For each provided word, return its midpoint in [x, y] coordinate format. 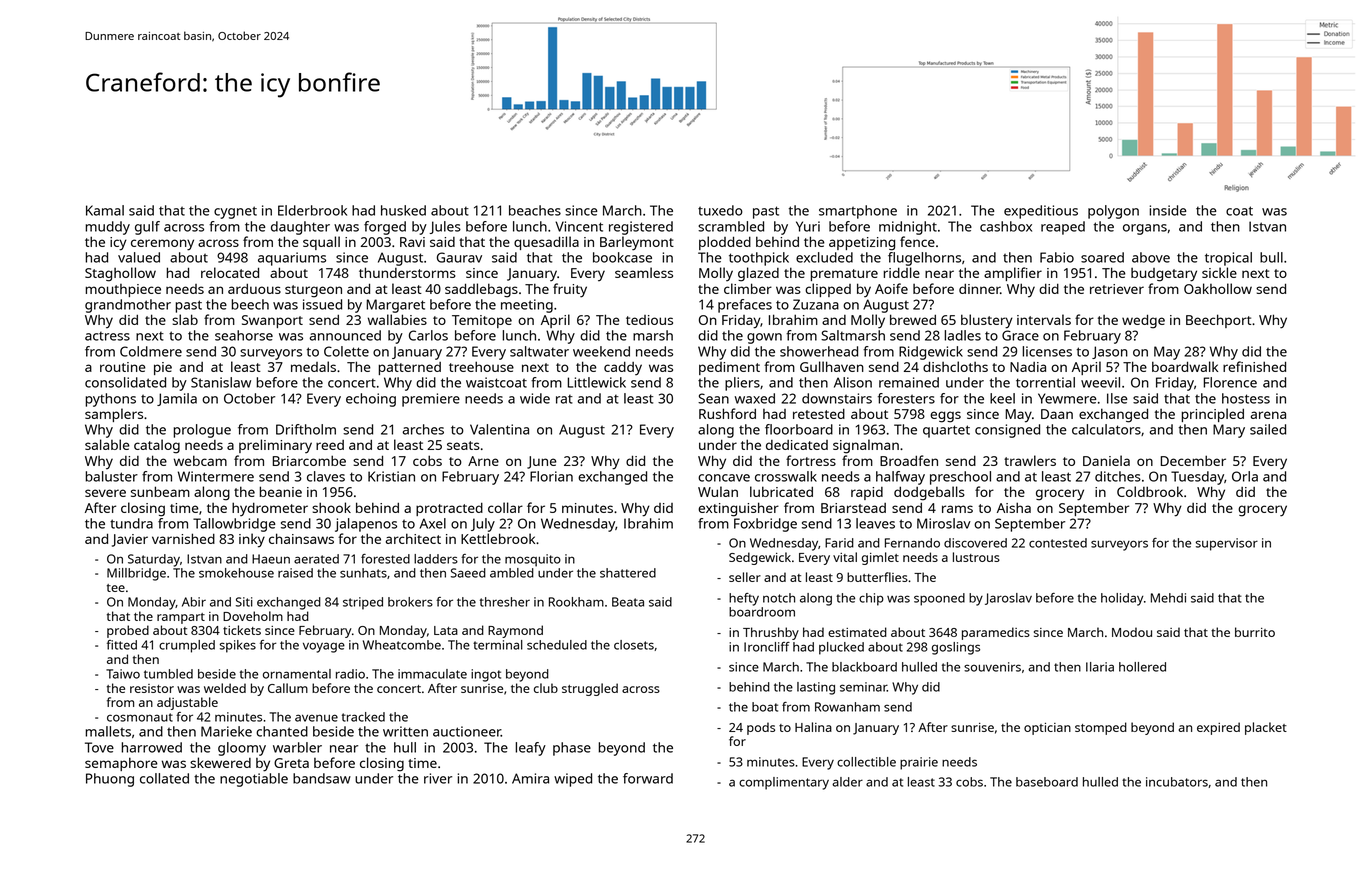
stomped [1101, 728]
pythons [110, 400]
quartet [946, 431]
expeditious [1041, 212]
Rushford [727, 413]
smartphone [858, 212]
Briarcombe [309, 460]
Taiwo [123, 674]
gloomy [242, 749]
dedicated [797, 445]
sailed [1268, 429]
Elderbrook [312, 210]
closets [634, 645]
